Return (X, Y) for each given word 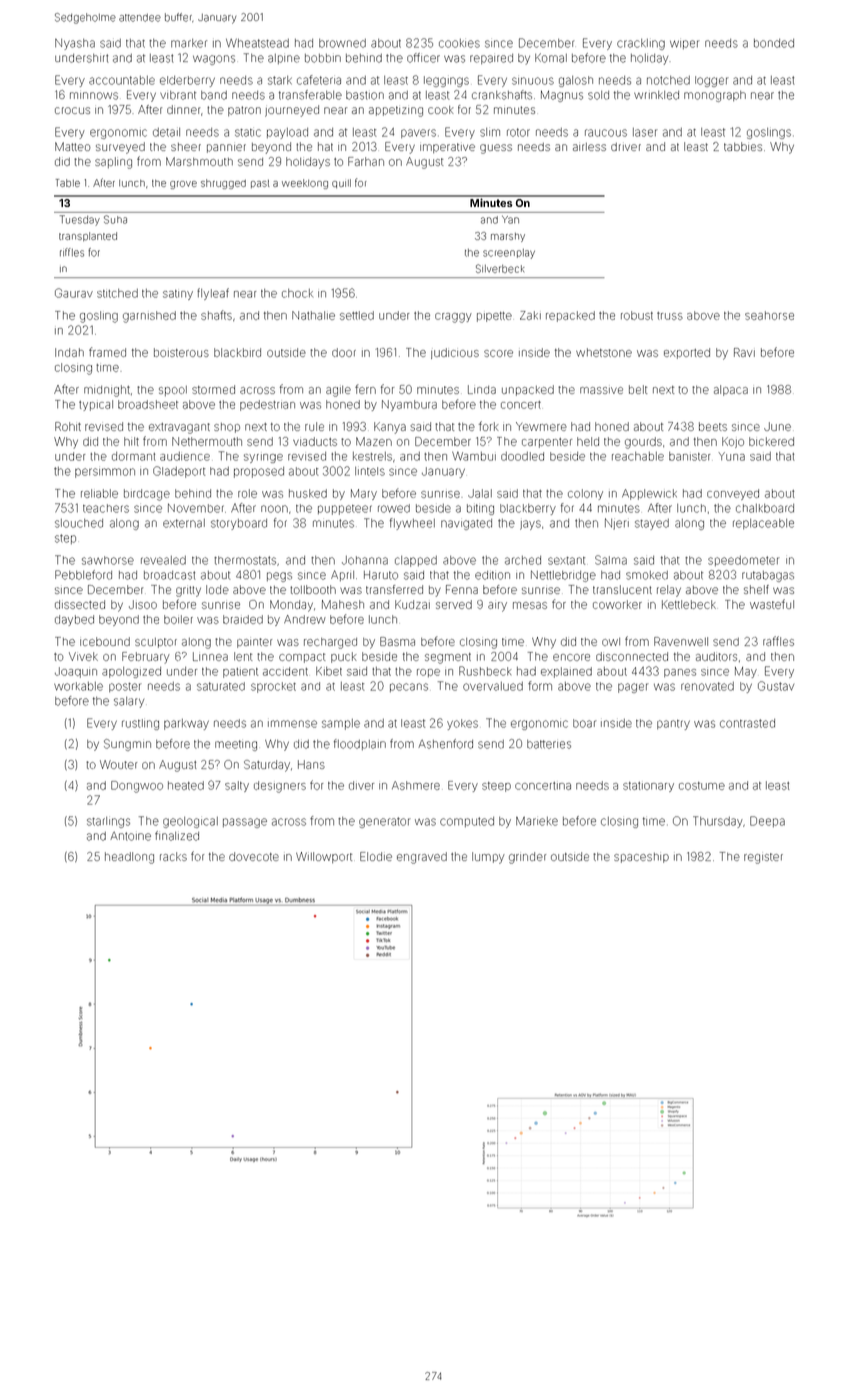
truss (670, 316)
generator (385, 822)
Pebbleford (83, 575)
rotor (518, 132)
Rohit (68, 426)
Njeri (617, 524)
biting (480, 509)
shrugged (223, 184)
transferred (394, 589)
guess (496, 149)
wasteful (772, 604)
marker (189, 43)
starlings (108, 822)
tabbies (743, 146)
